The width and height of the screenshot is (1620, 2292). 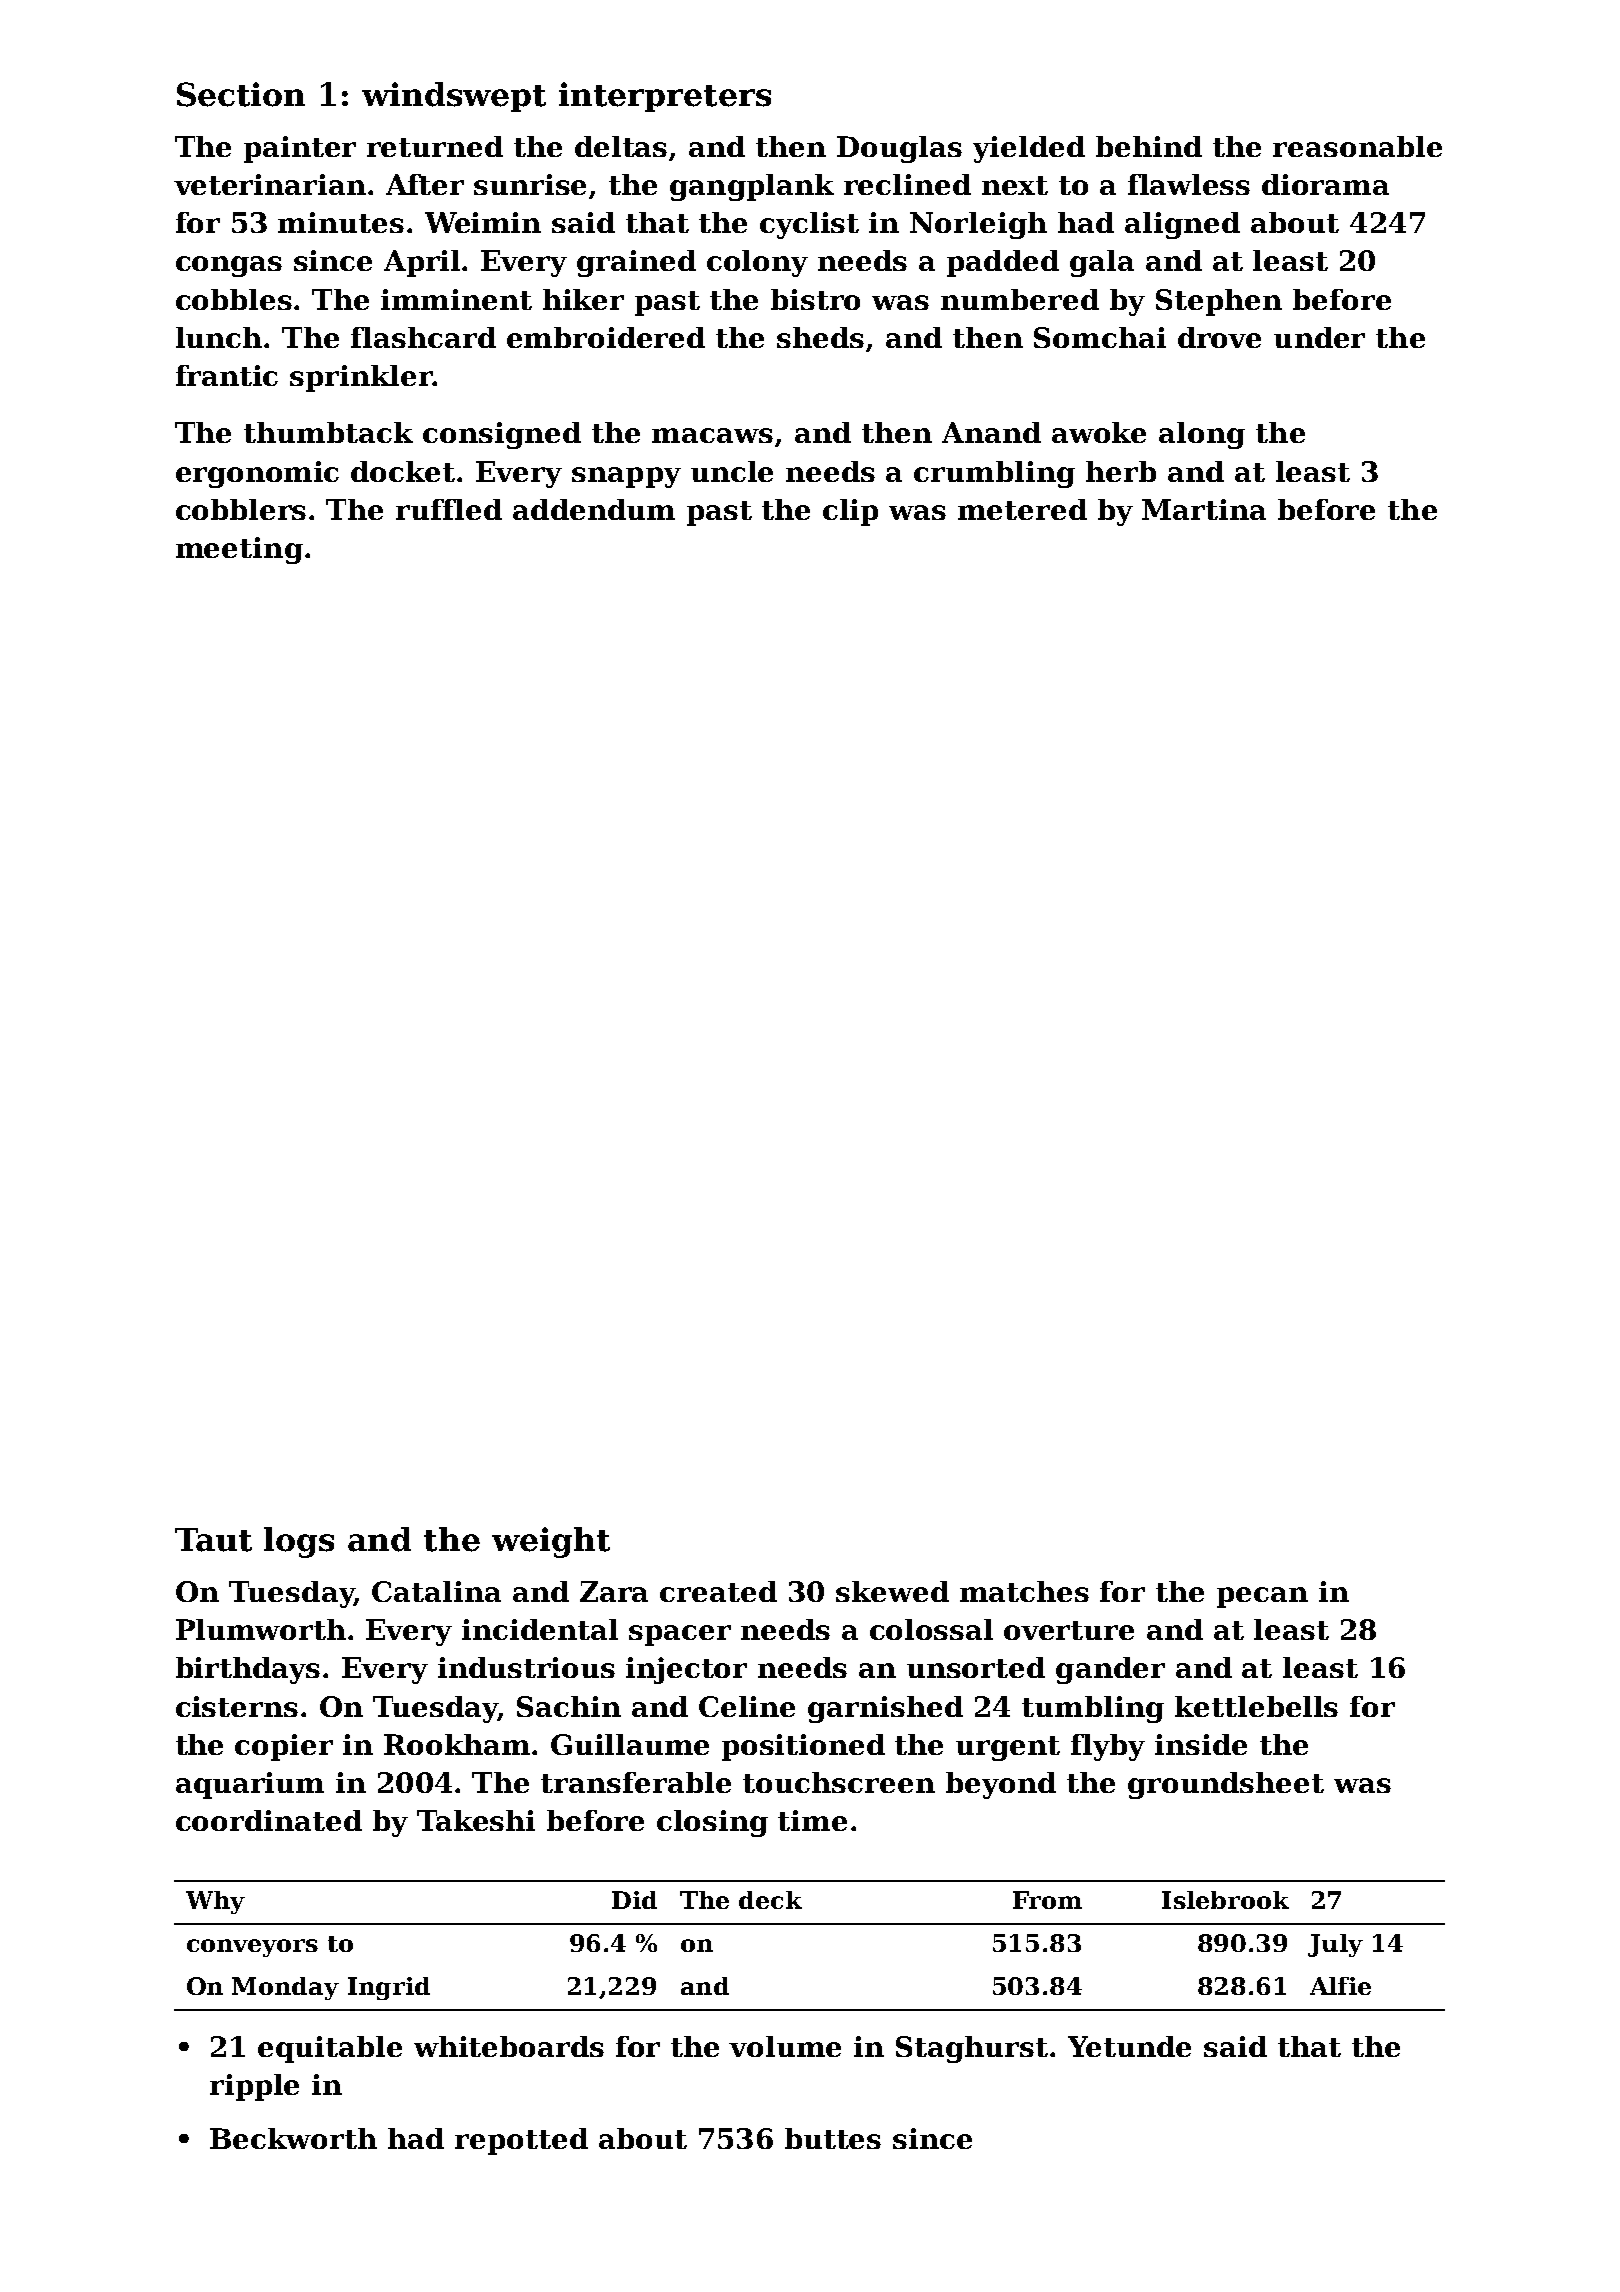 What do you see at coordinates (1226, 1785) in the screenshot?
I see `groundsheet` at bounding box center [1226, 1785].
